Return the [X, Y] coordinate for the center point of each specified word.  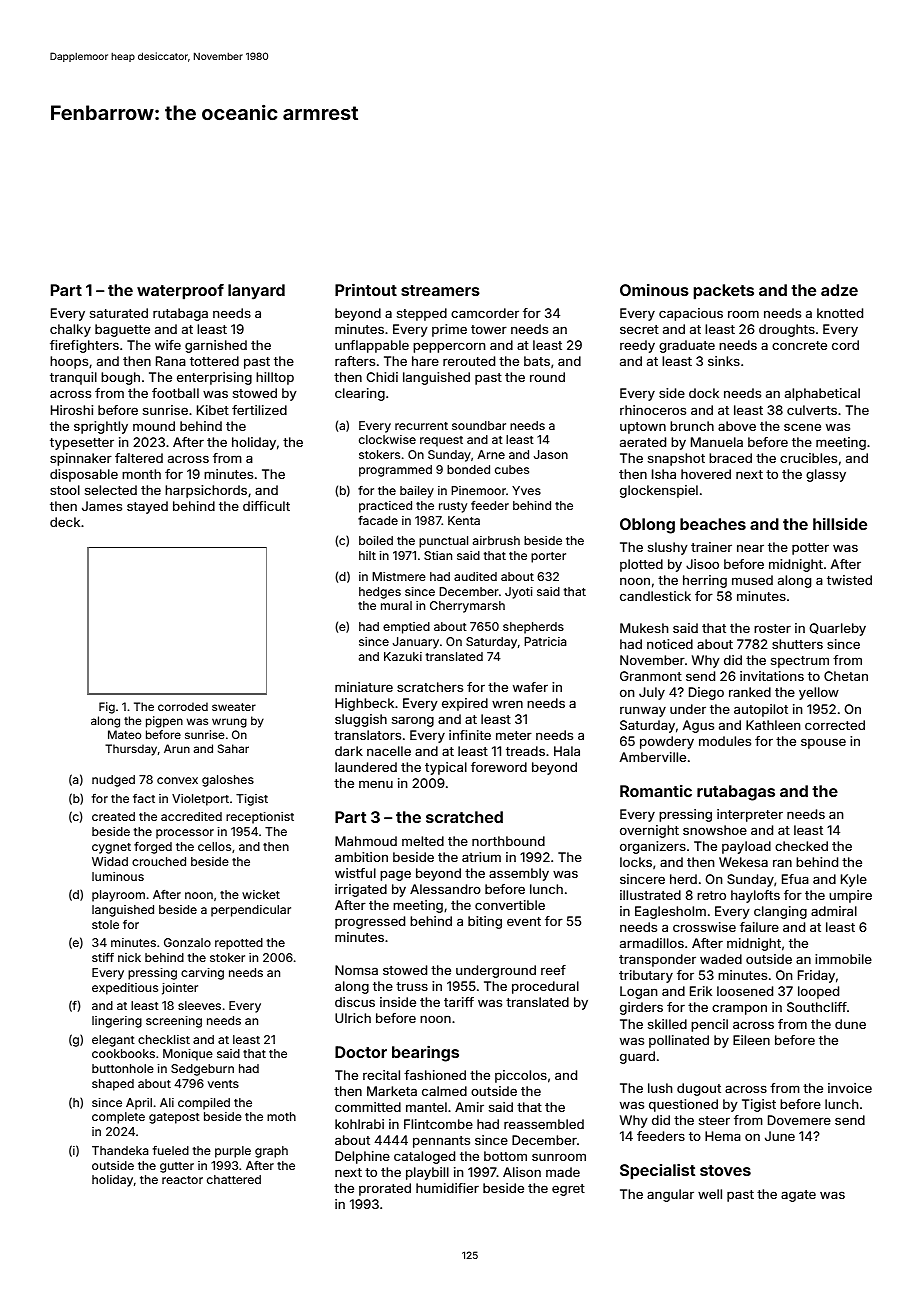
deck [65, 522]
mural [396, 605]
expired [465, 704]
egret [568, 1190]
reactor [182, 1180]
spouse [823, 743]
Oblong [647, 526]
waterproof [180, 292]
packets [723, 292]
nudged [113, 781]
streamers [440, 290]
